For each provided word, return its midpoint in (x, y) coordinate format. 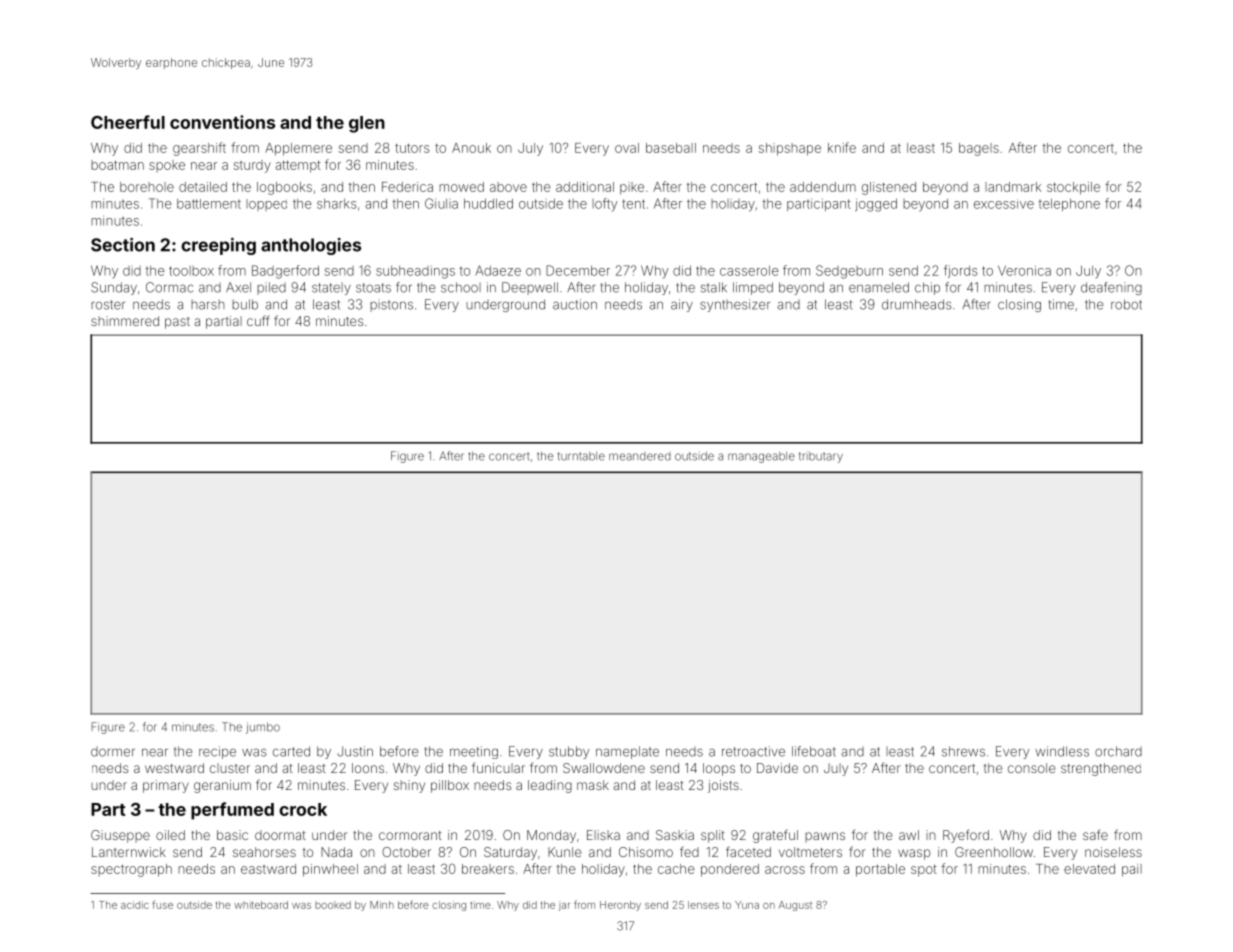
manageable (761, 457)
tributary (821, 457)
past (177, 323)
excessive (1004, 204)
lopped (266, 205)
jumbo (263, 728)
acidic (135, 905)
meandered (640, 456)
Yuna (747, 905)
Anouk (471, 148)
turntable (581, 456)
